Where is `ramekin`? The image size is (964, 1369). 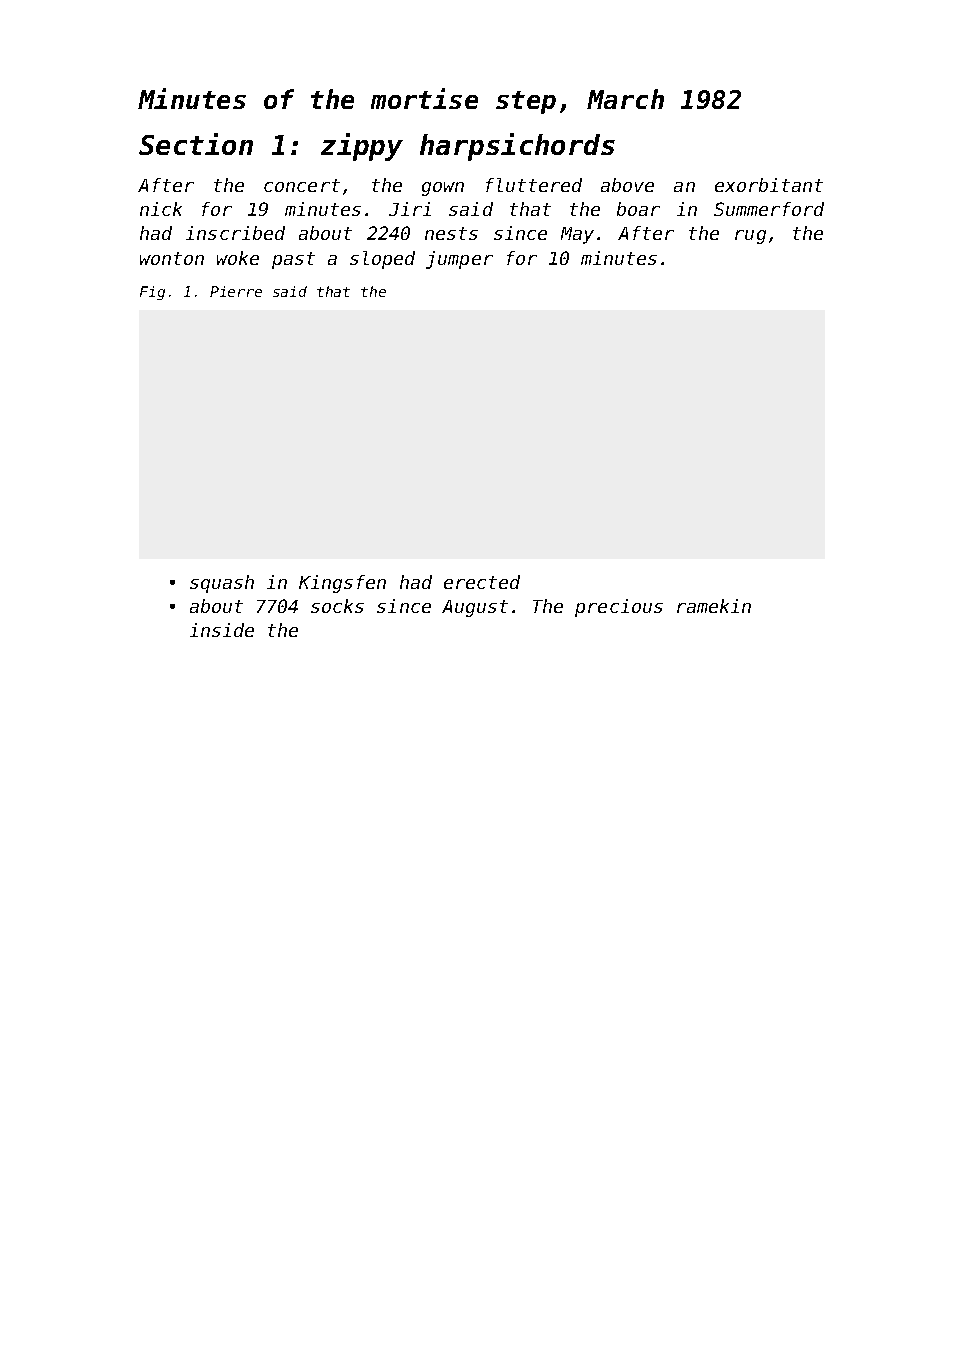
ramekin is located at coordinates (714, 606).
